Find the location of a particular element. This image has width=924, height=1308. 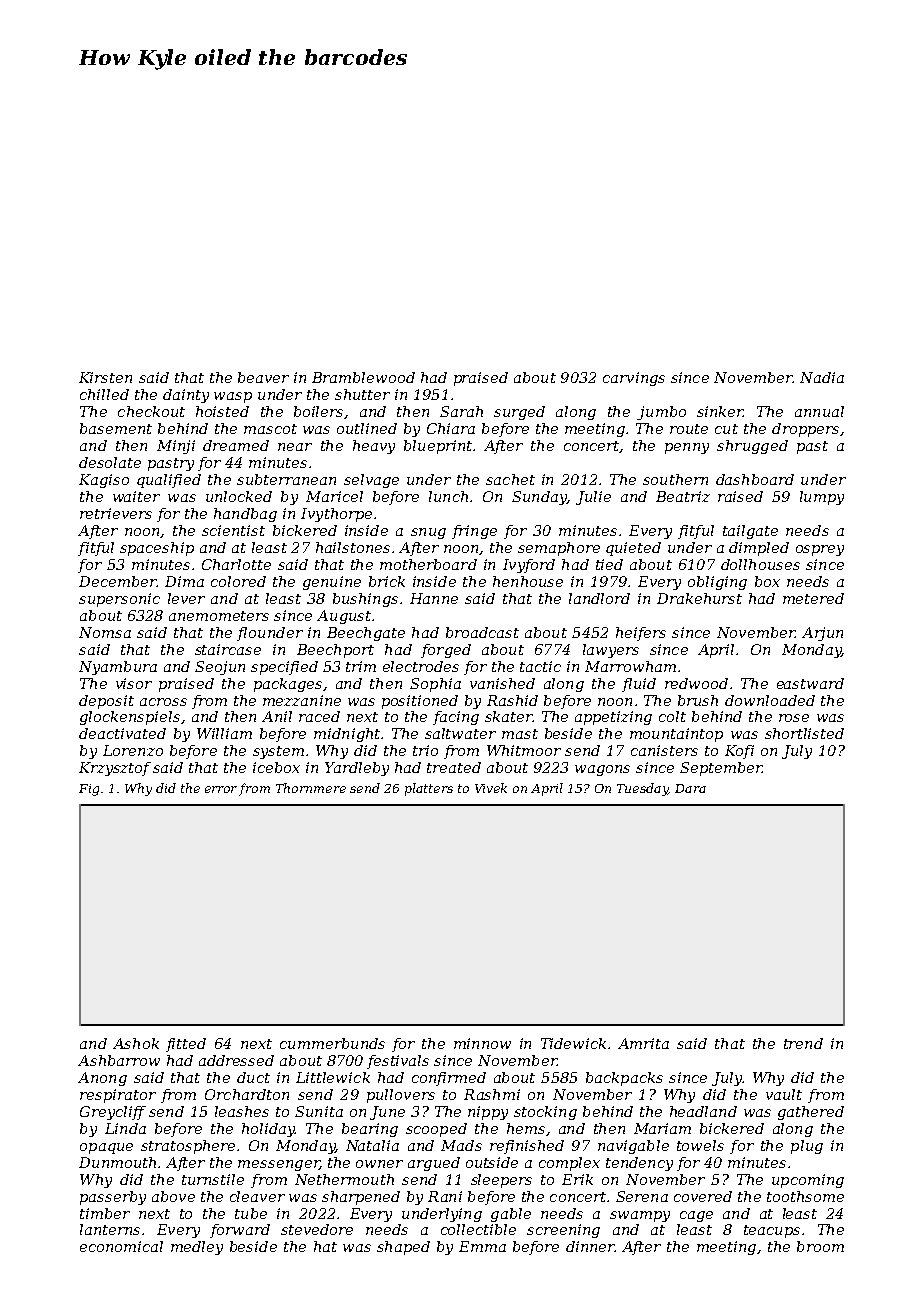

Rashmi is located at coordinates (492, 1094).
